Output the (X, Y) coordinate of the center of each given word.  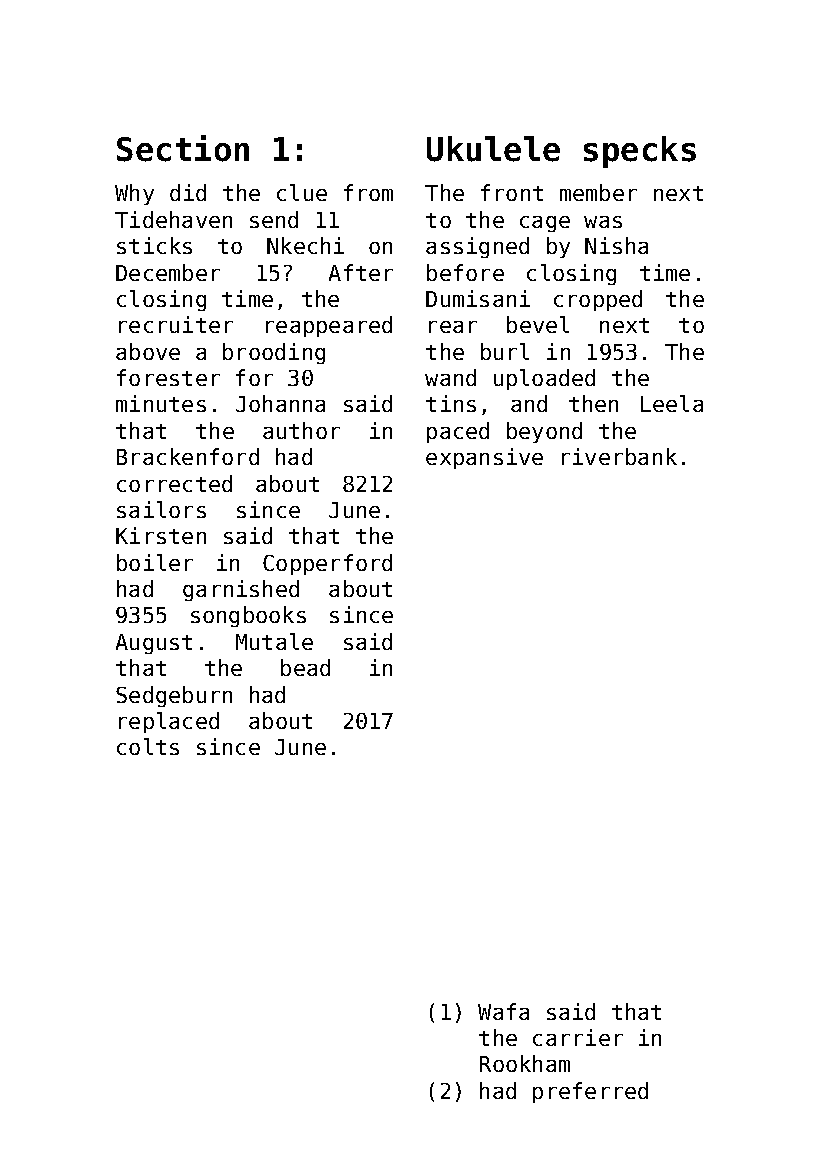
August (154, 644)
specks (640, 152)
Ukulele (493, 149)
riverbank (619, 456)
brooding (274, 353)
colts (148, 746)
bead (305, 667)
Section (183, 148)
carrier (578, 1037)
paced (458, 432)
